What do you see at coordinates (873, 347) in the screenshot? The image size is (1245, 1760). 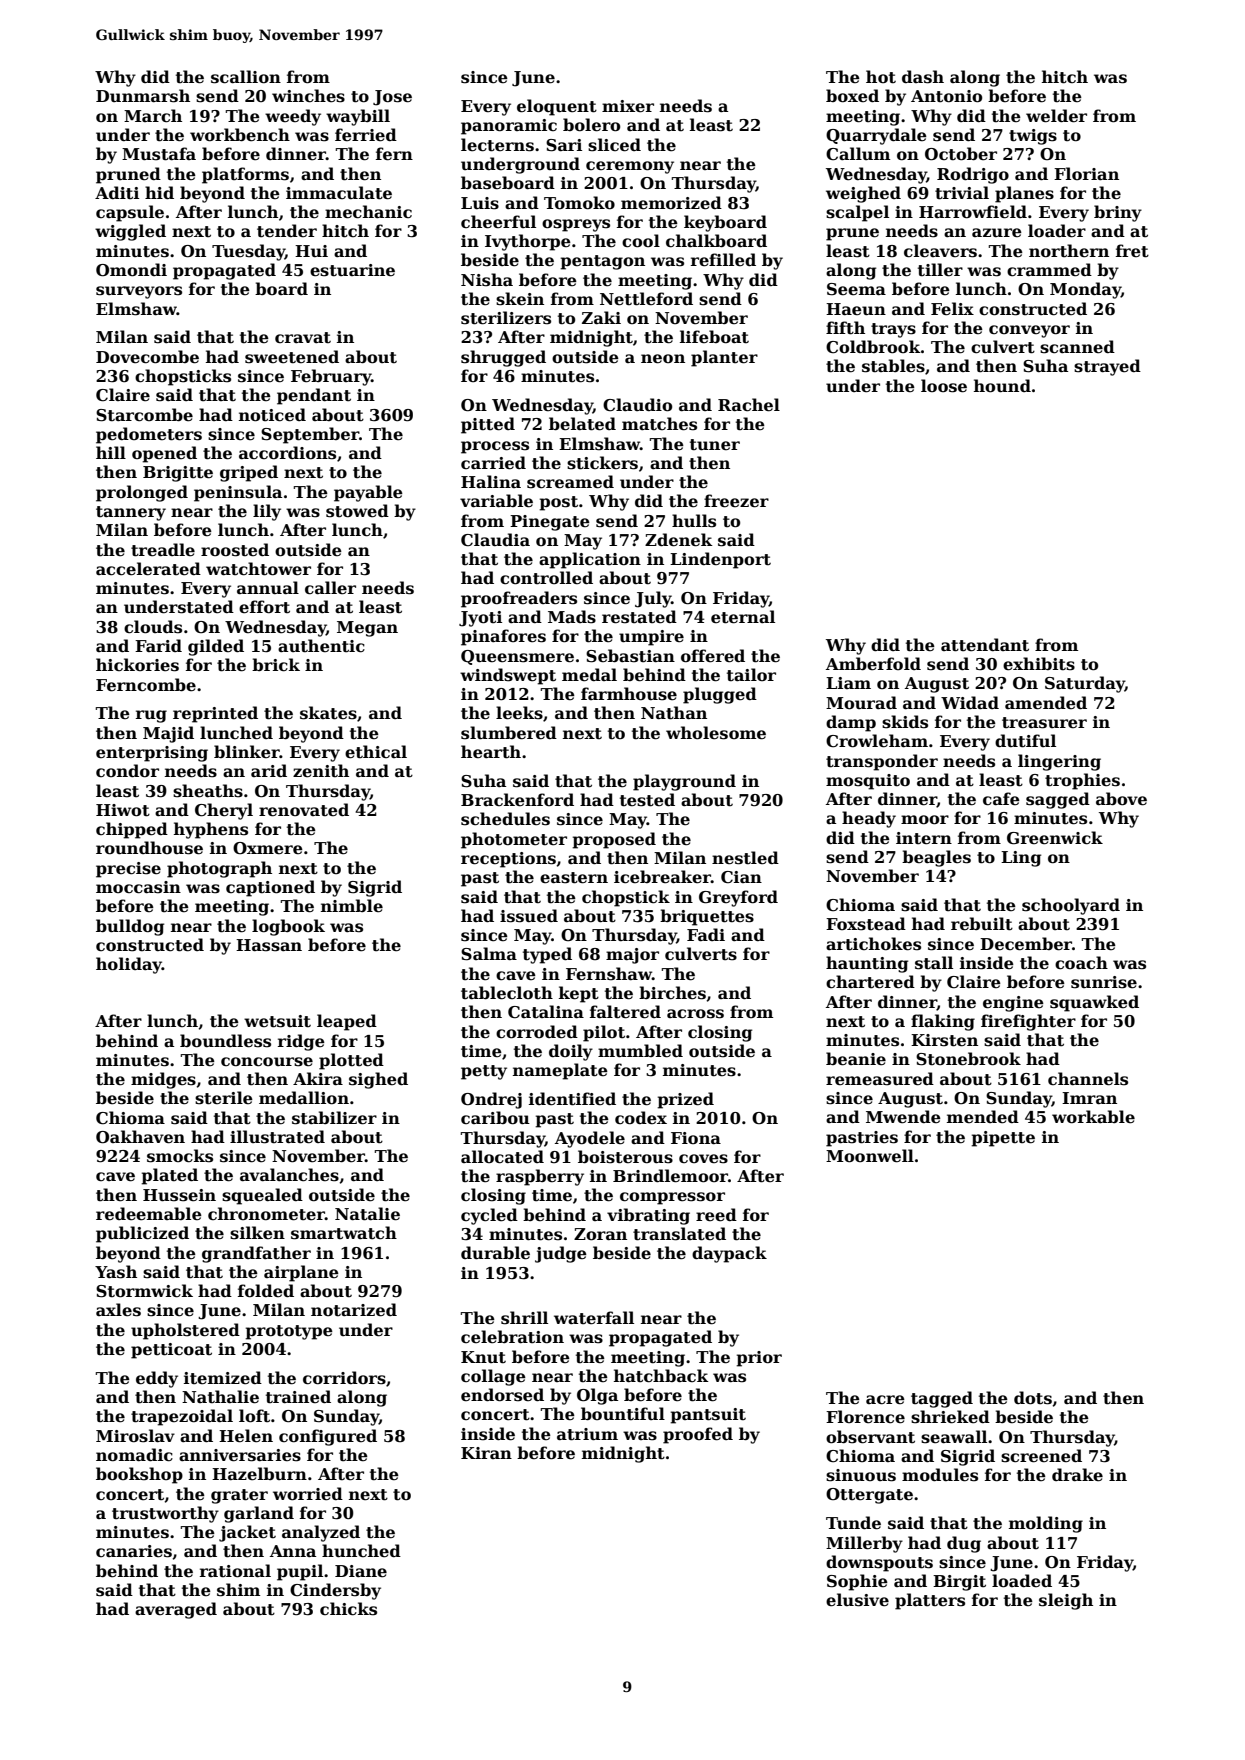 I see `Coldbrook` at bounding box center [873, 347].
